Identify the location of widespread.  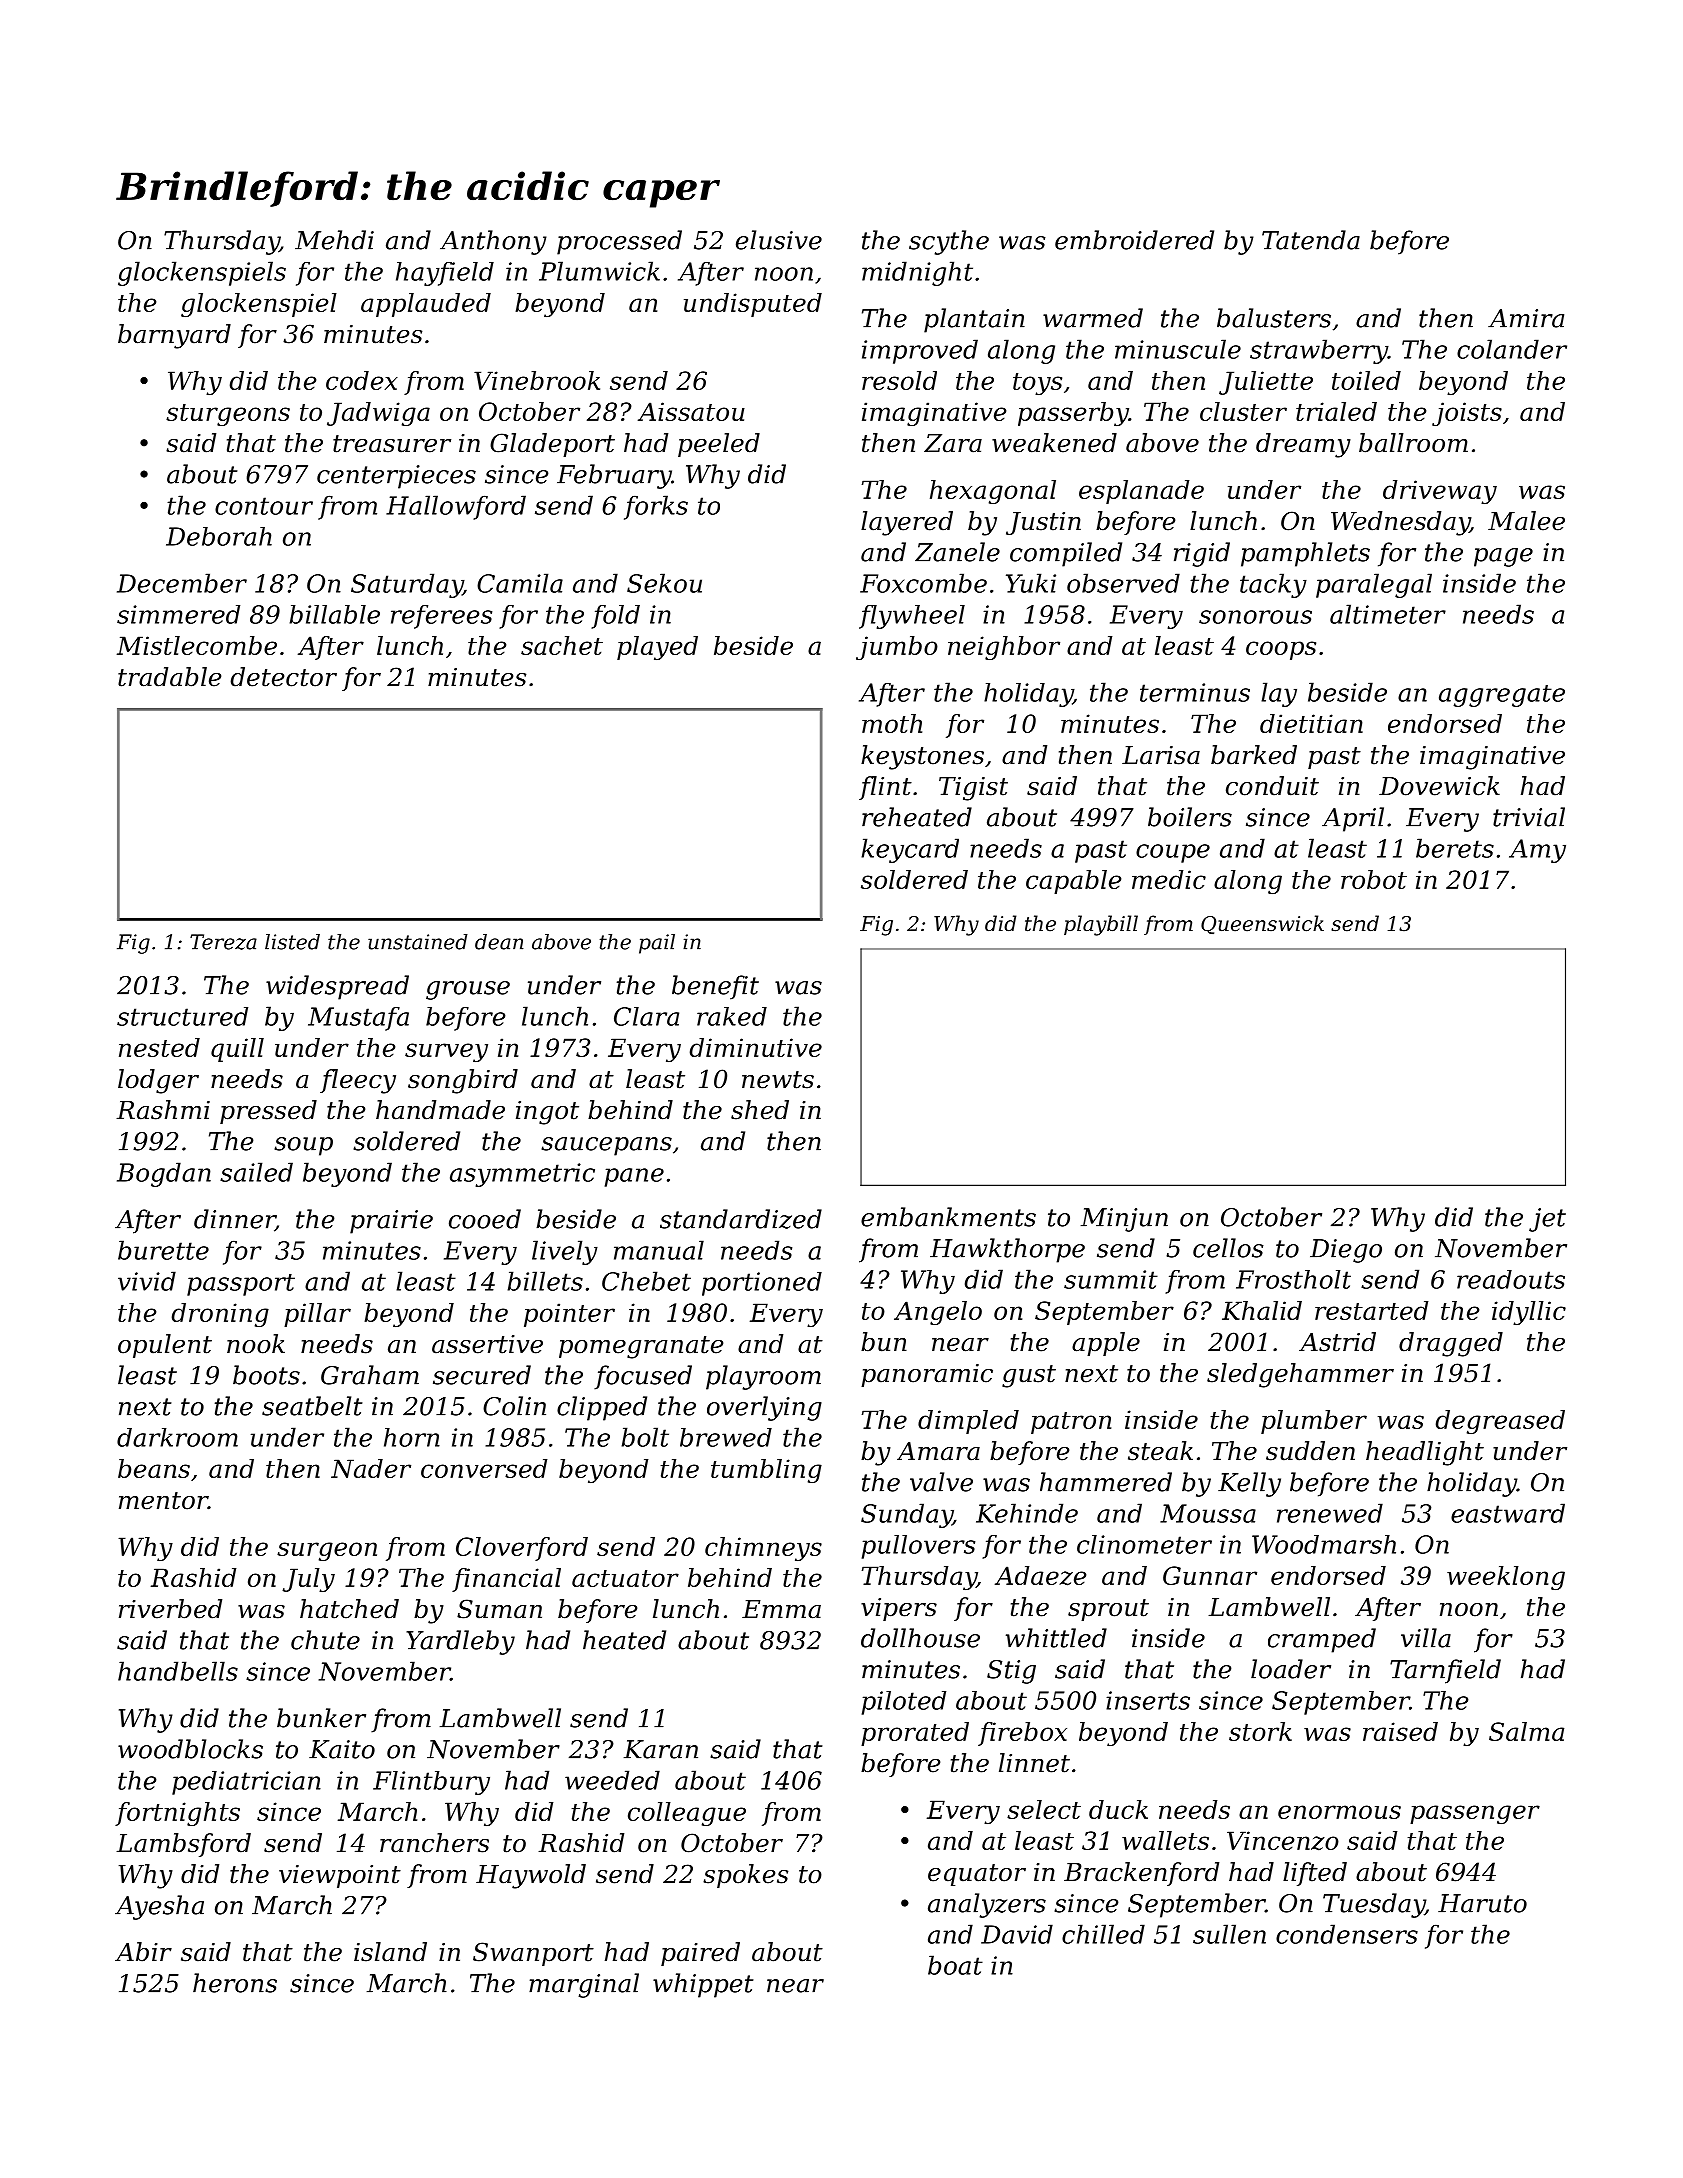
(337, 987).
